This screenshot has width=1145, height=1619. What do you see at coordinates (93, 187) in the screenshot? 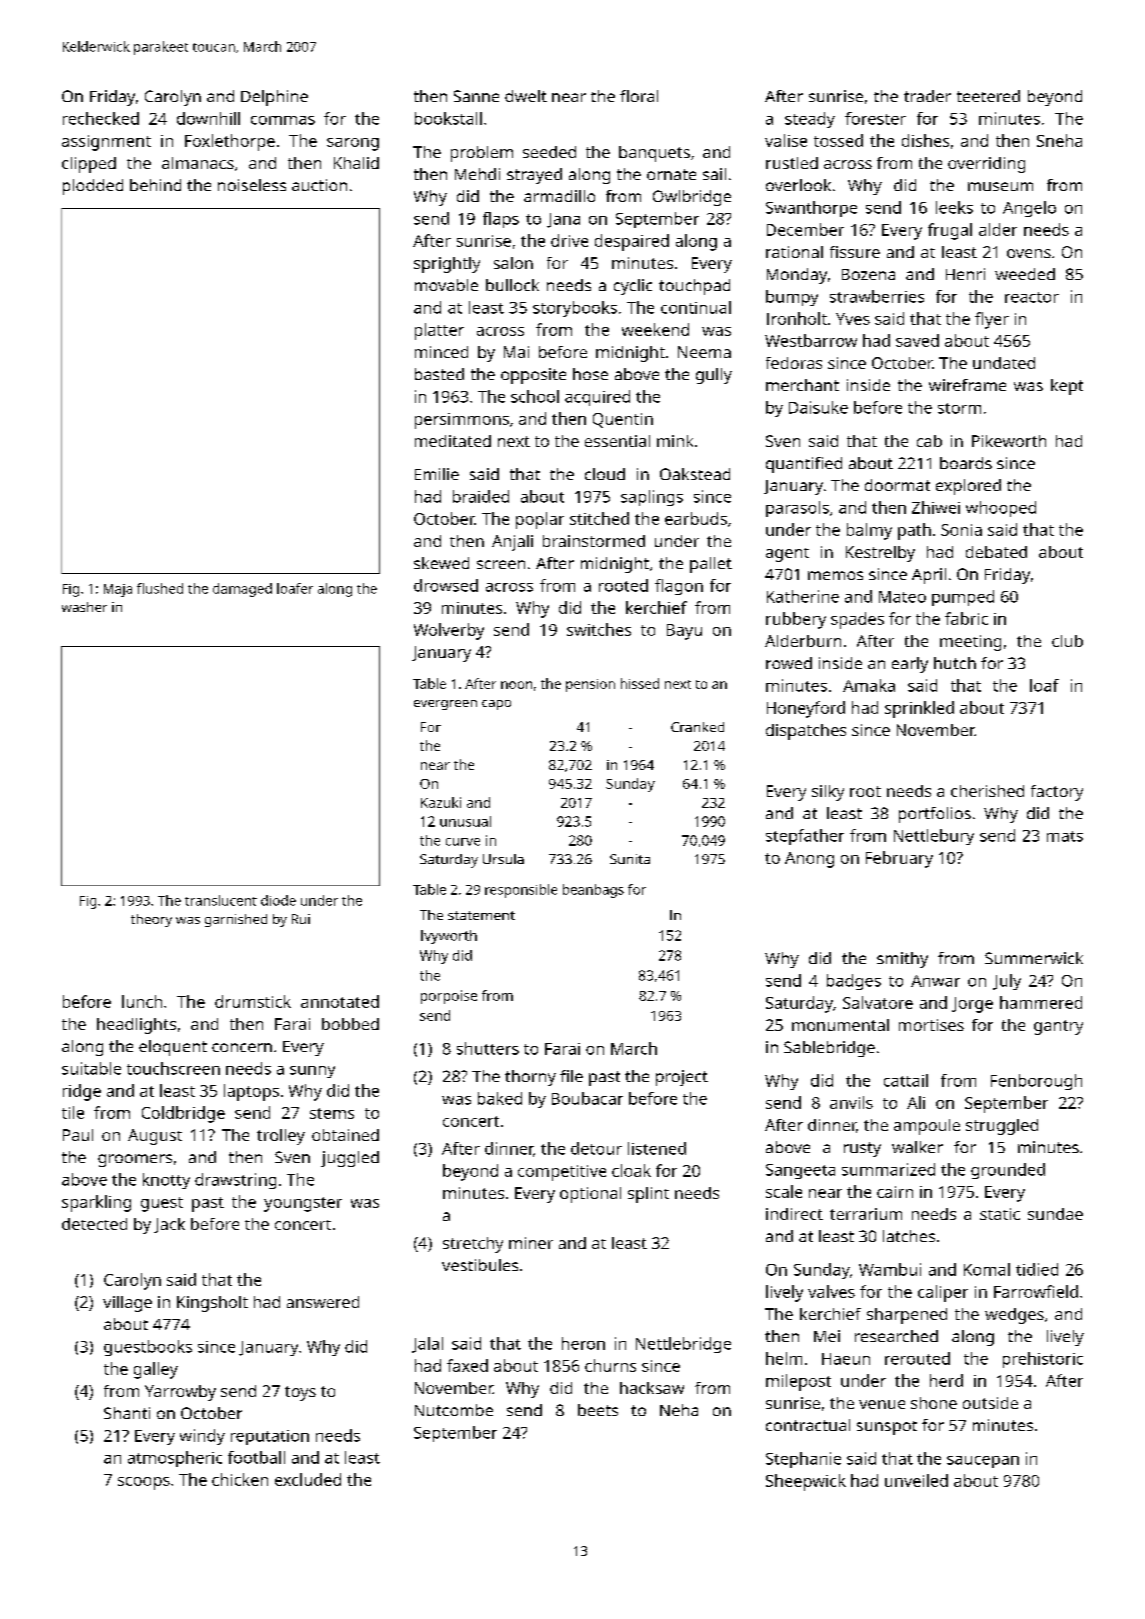
I see `plodded` at bounding box center [93, 187].
